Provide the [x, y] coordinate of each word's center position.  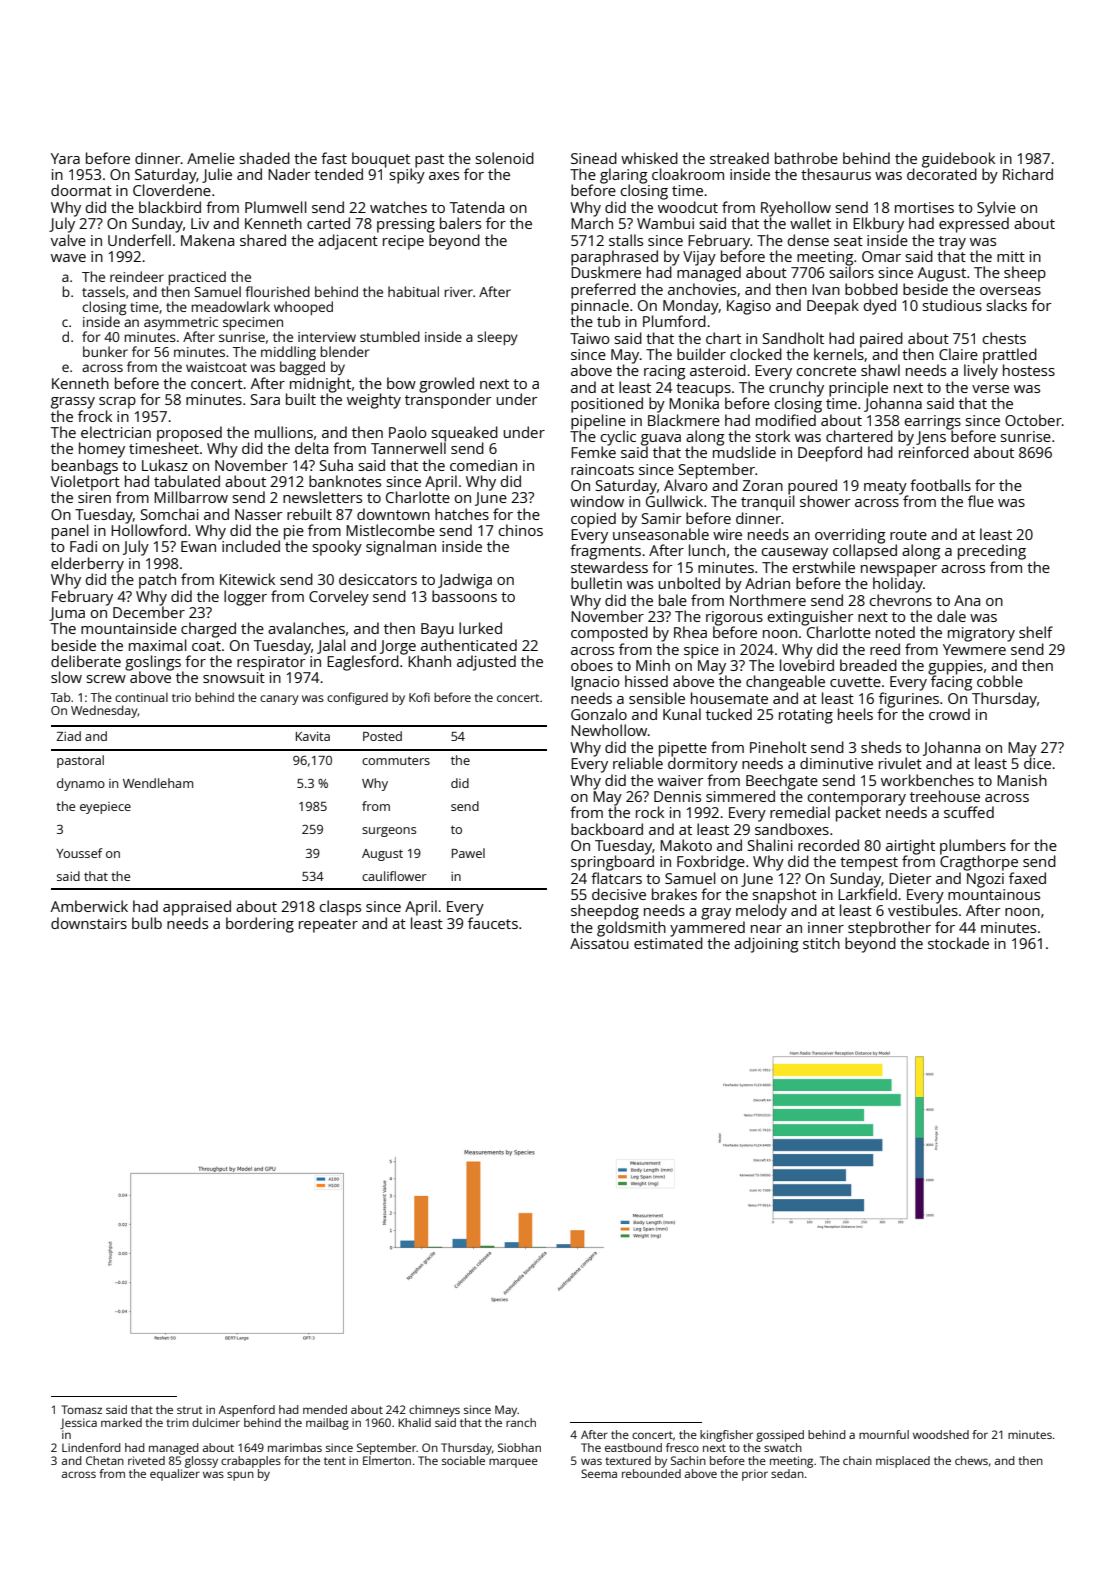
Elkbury [878, 225]
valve [68, 240]
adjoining [766, 945]
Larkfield [867, 894]
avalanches [306, 628]
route [908, 535]
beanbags [85, 467]
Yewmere [974, 649]
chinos [521, 530]
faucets [493, 923]
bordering [260, 925]
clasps [340, 908]
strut [189, 1410]
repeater [328, 926]
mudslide [744, 452]
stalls [626, 240]
